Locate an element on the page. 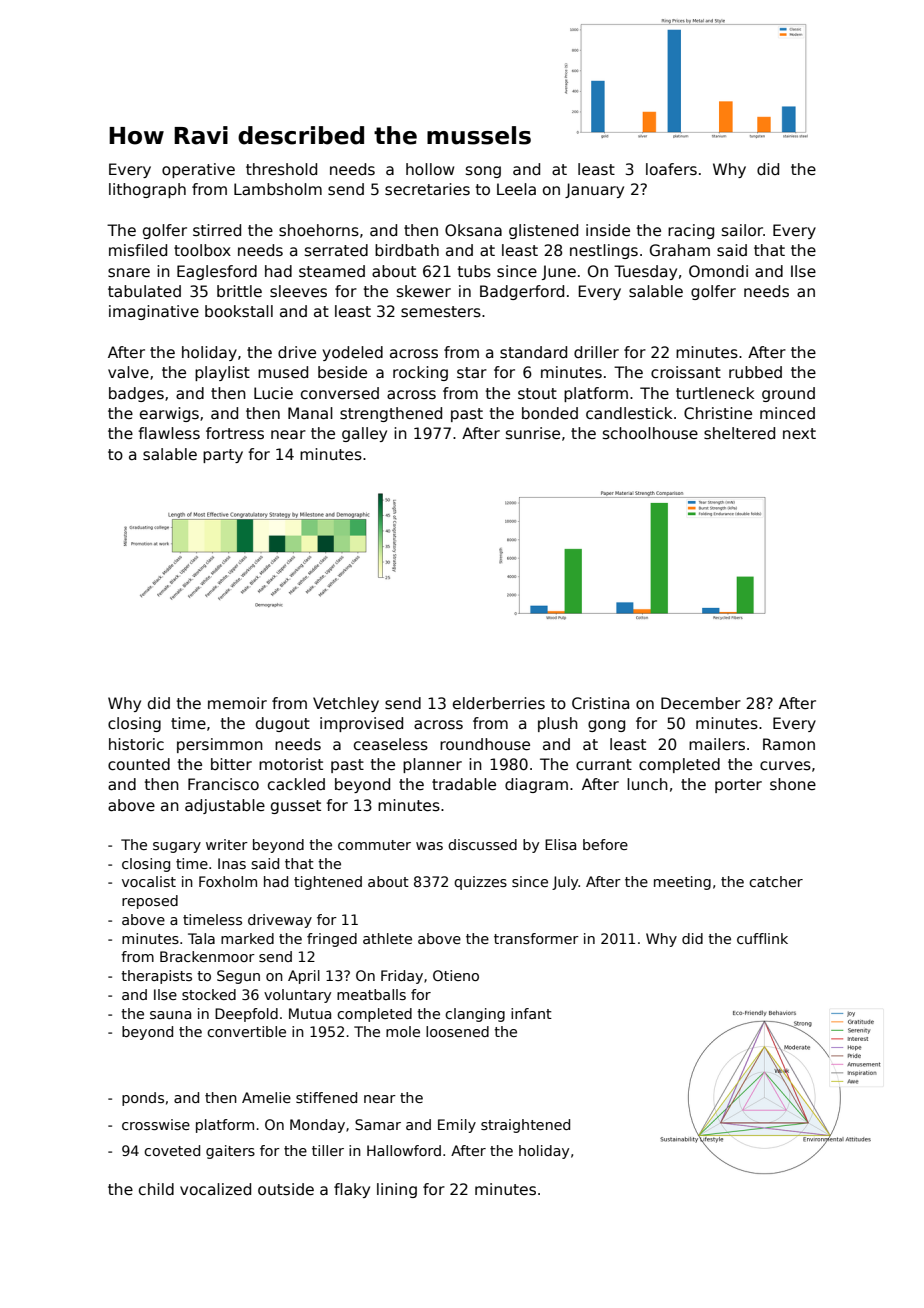 The width and height of the image is (924, 1308). sugary is located at coordinates (177, 847).
